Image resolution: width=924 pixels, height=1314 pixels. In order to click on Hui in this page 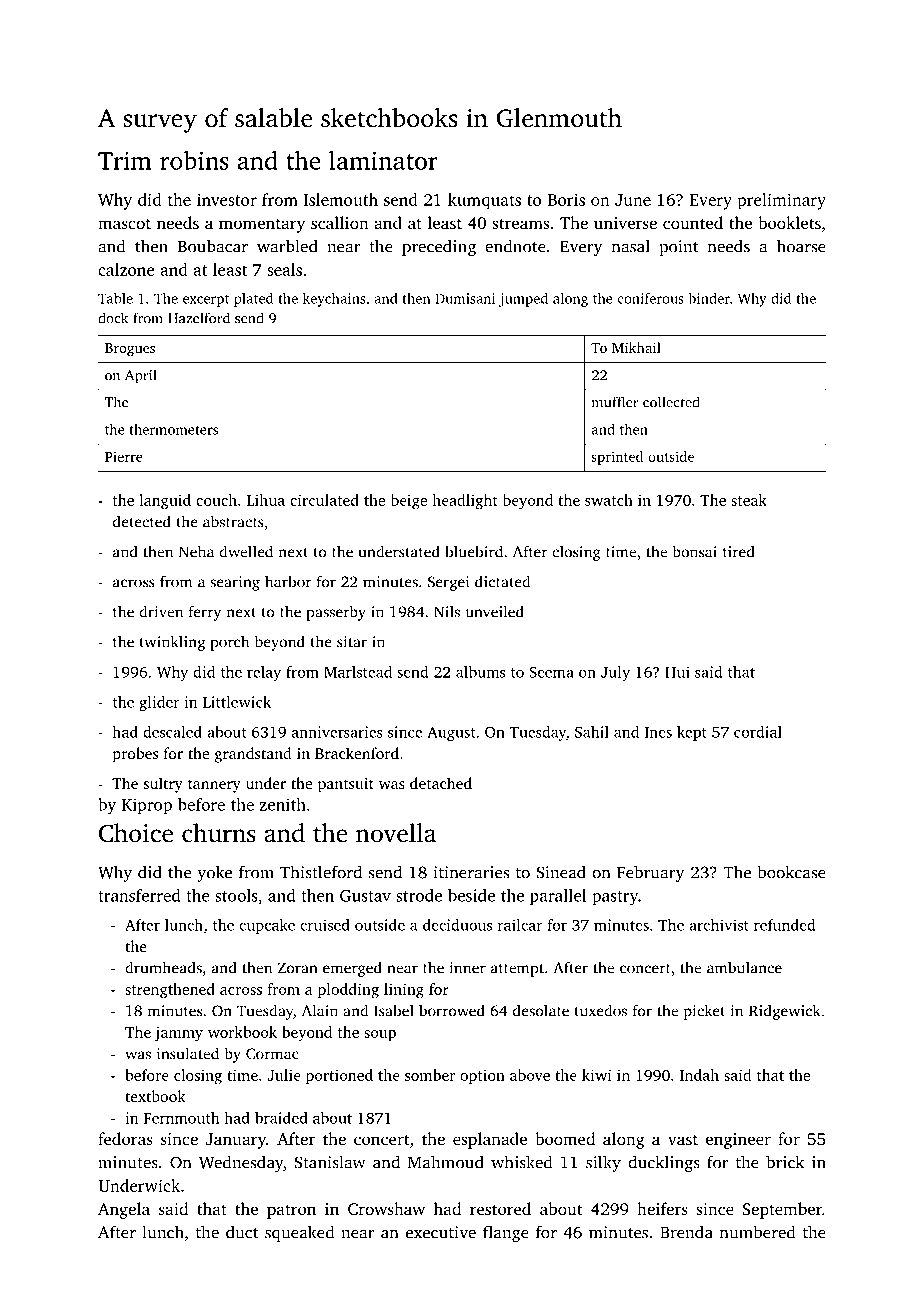, I will do `click(677, 672)`.
